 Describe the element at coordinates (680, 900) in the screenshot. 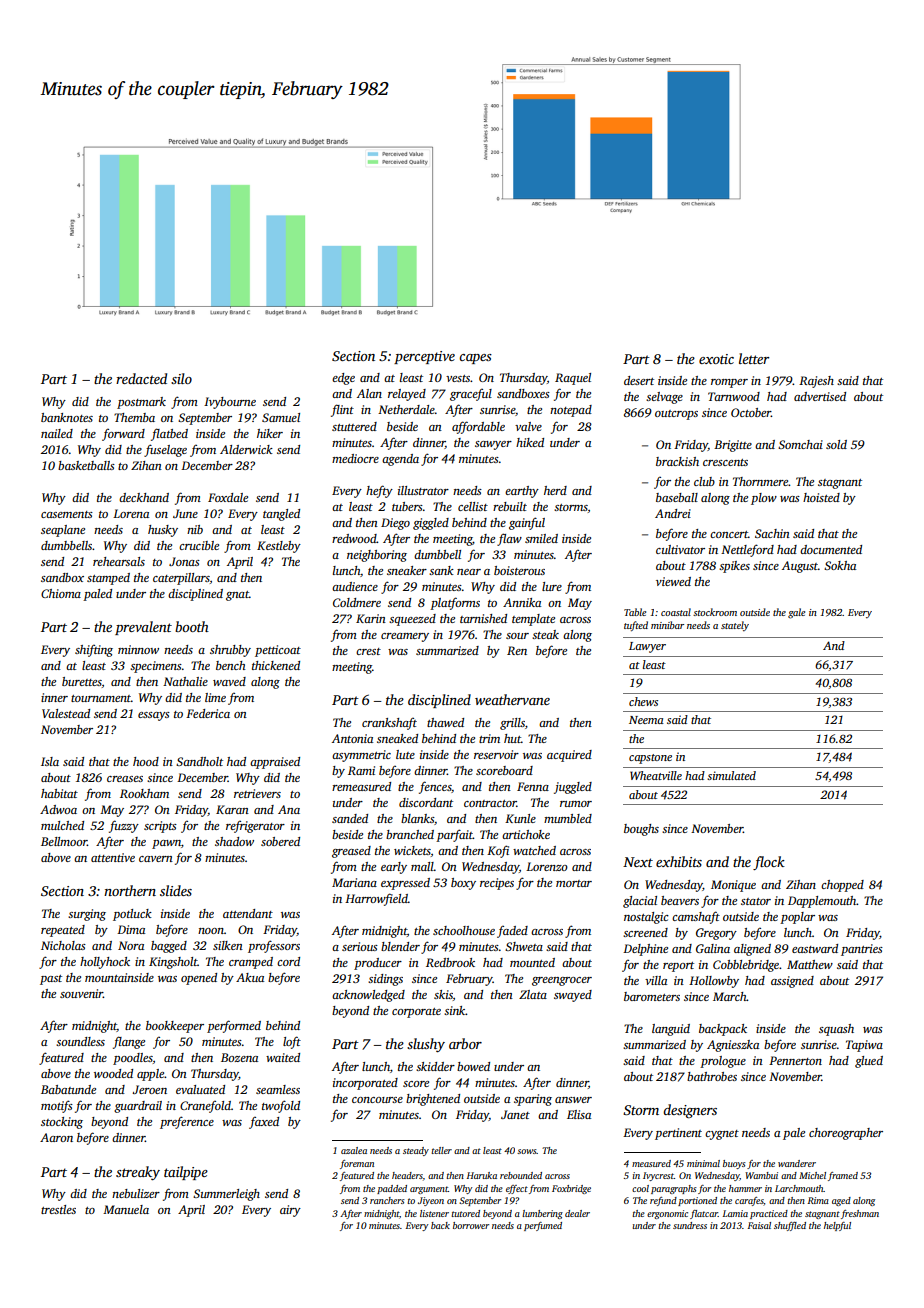

I see `beavers` at that location.
